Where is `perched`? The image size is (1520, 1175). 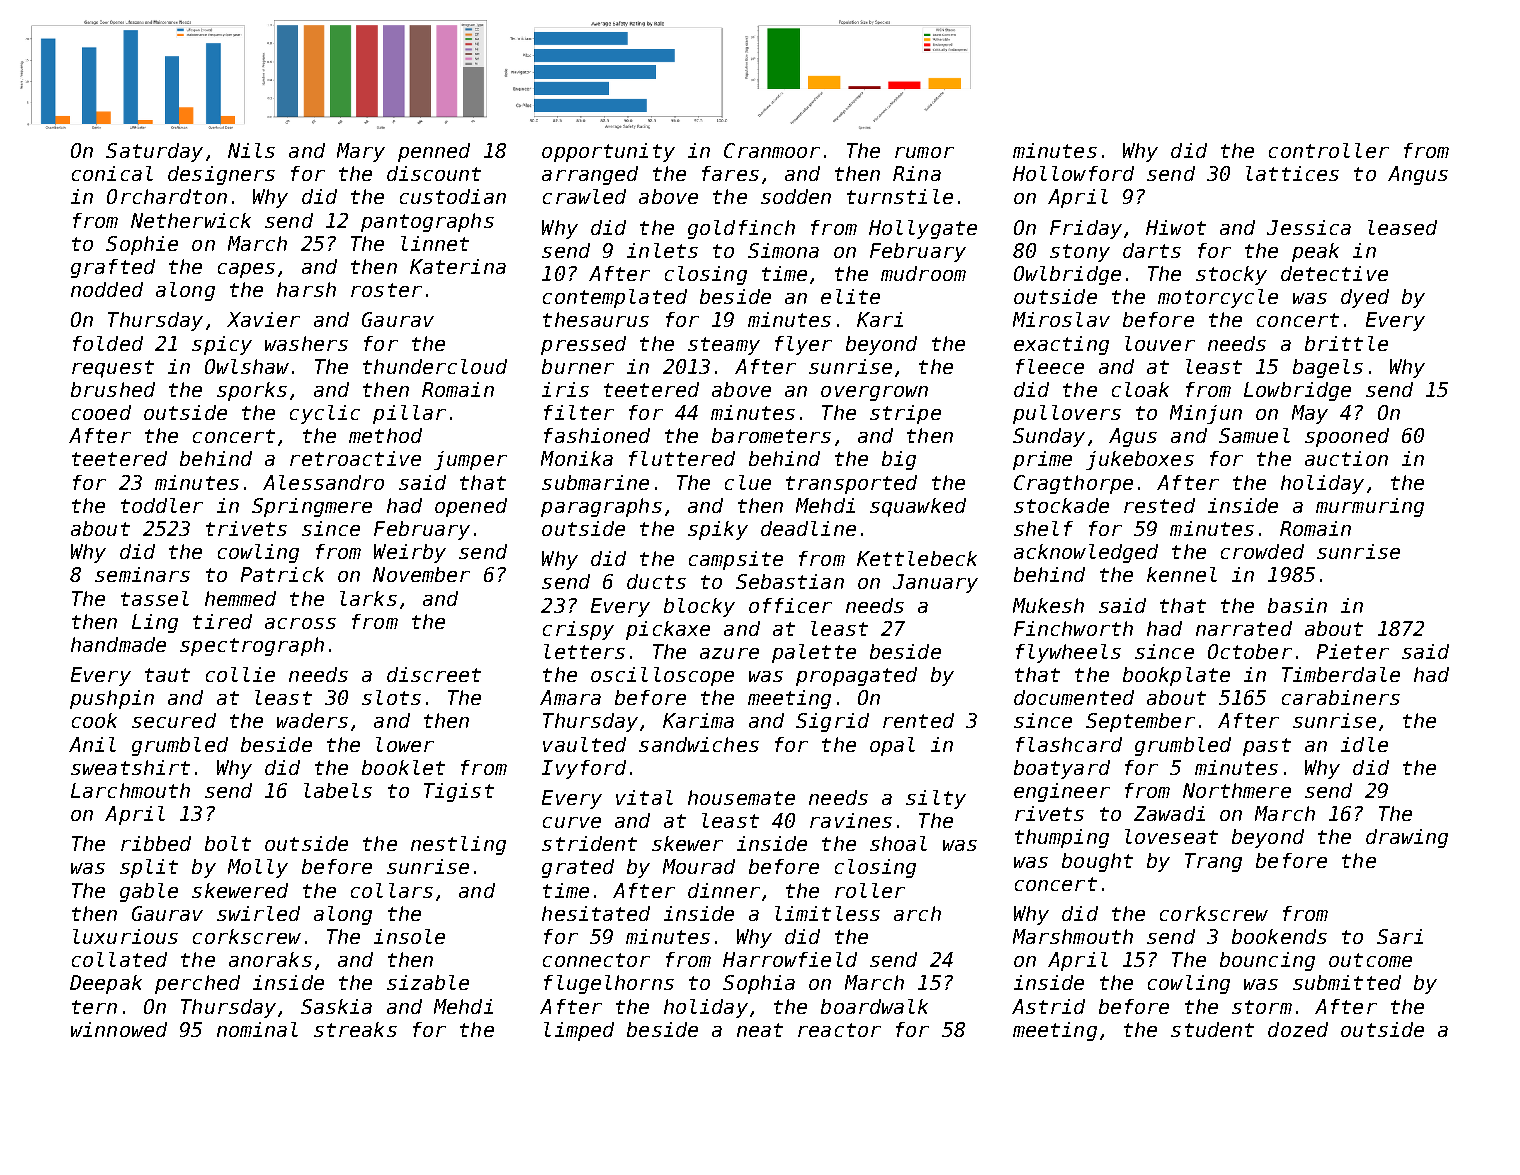 perched is located at coordinates (197, 984).
